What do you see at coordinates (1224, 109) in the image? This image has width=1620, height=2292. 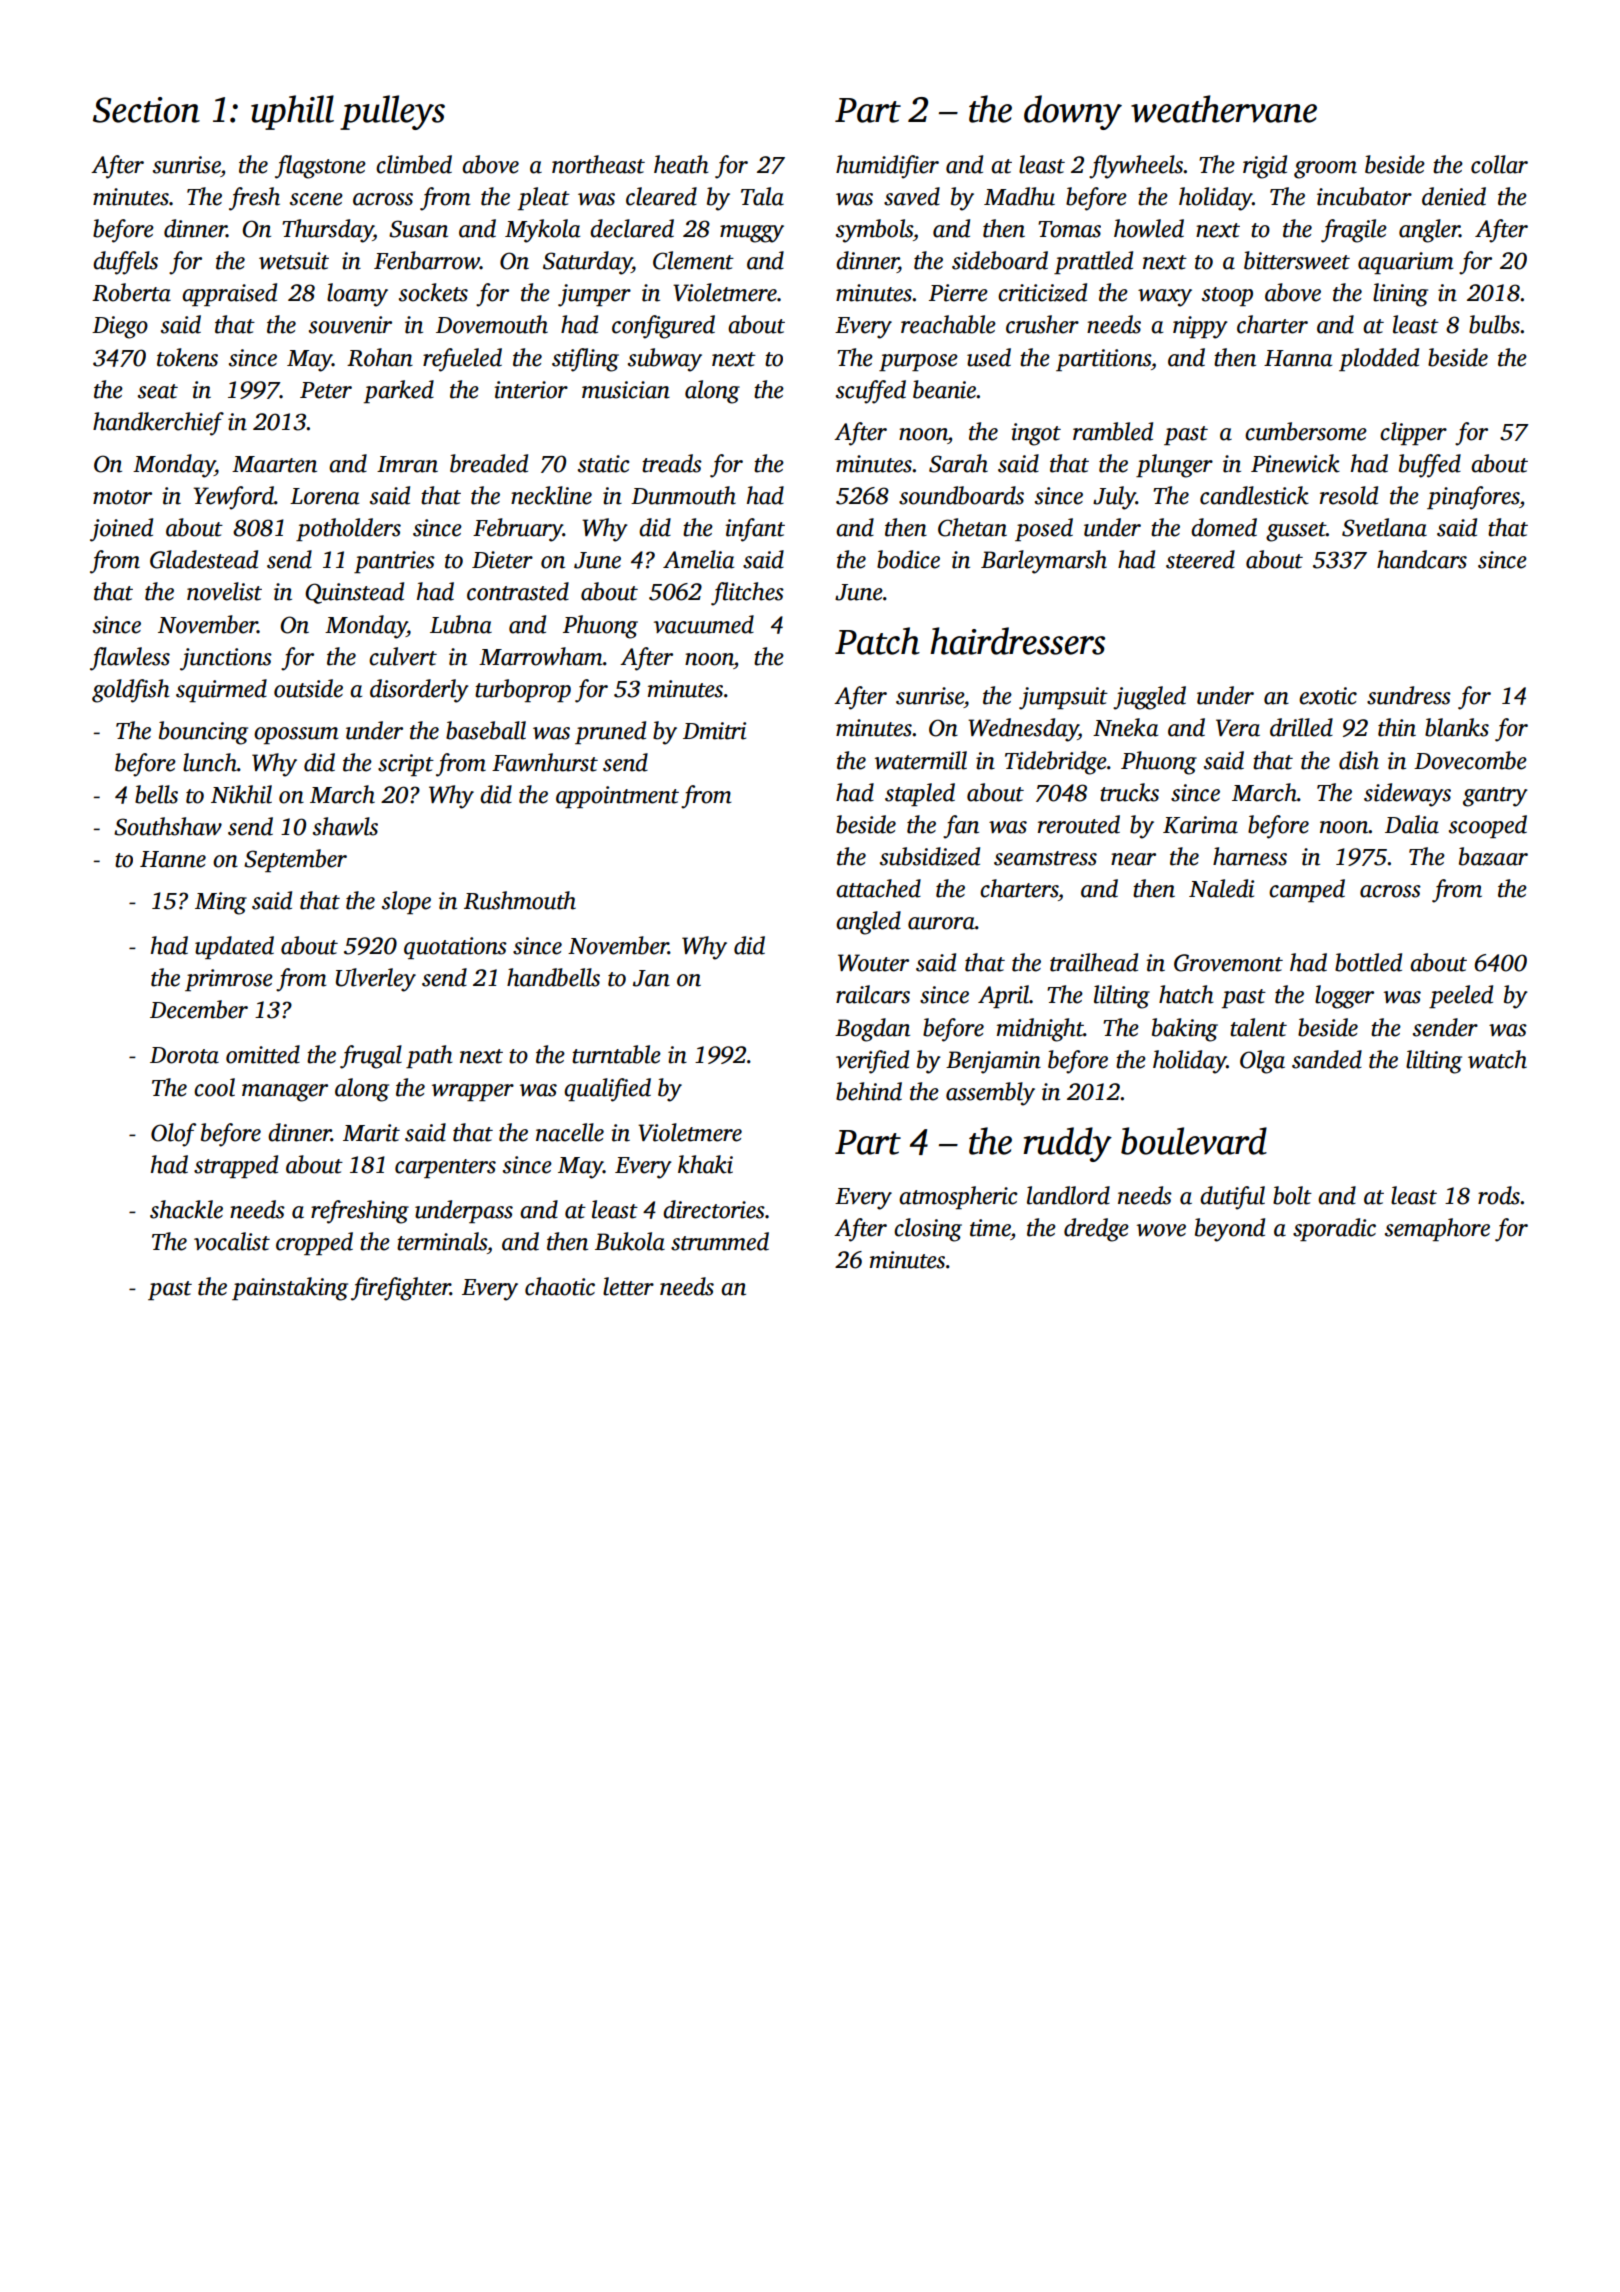 I see `weathervane` at bounding box center [1224, 109].
